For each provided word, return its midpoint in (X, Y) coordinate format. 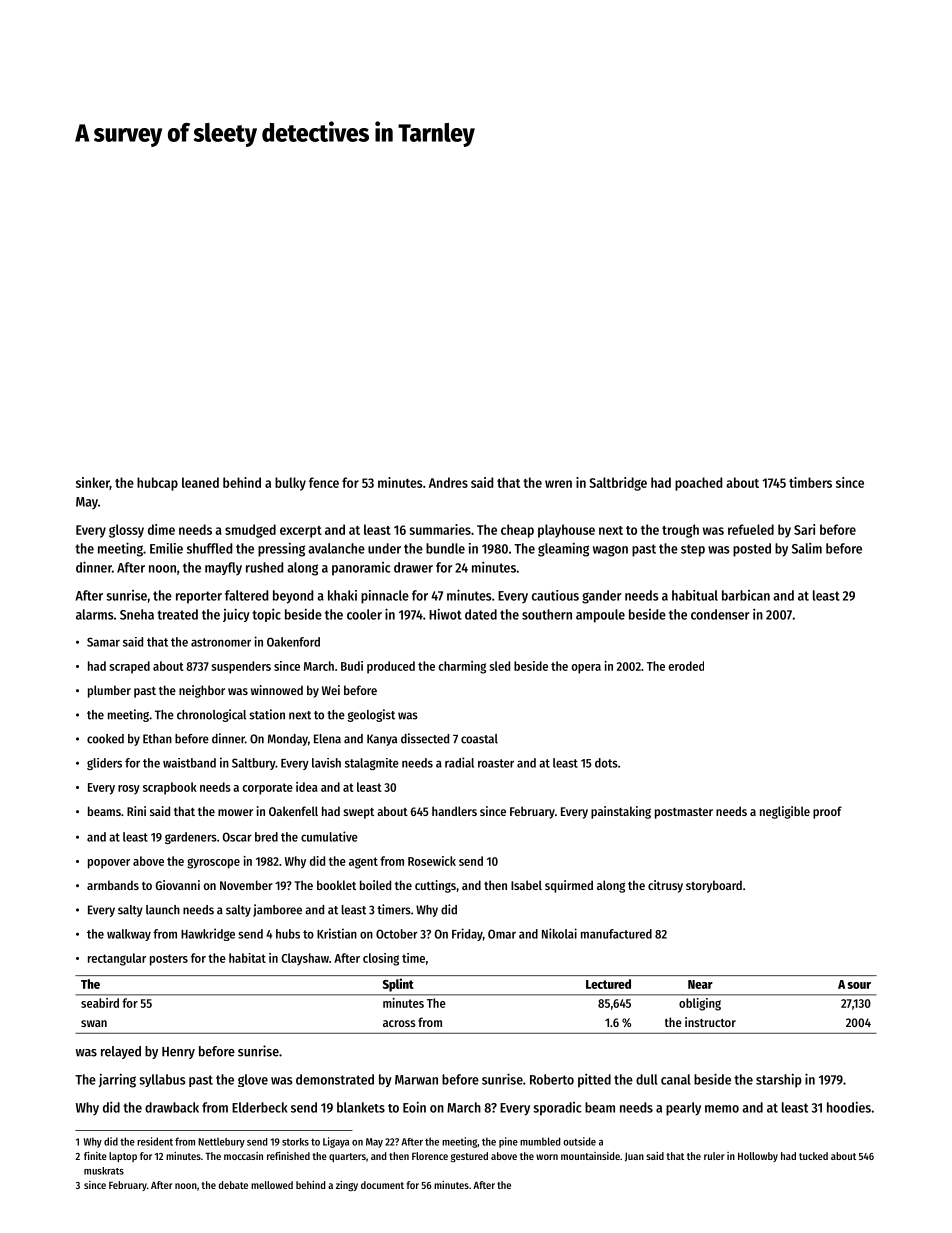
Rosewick (432, 861)
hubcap (157, 484)
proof (827, 812)
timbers (810, 482)
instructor (710, 1022)
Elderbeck (260, 1107)
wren (558, 484)
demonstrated (335, 1079)
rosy (129, 790)
